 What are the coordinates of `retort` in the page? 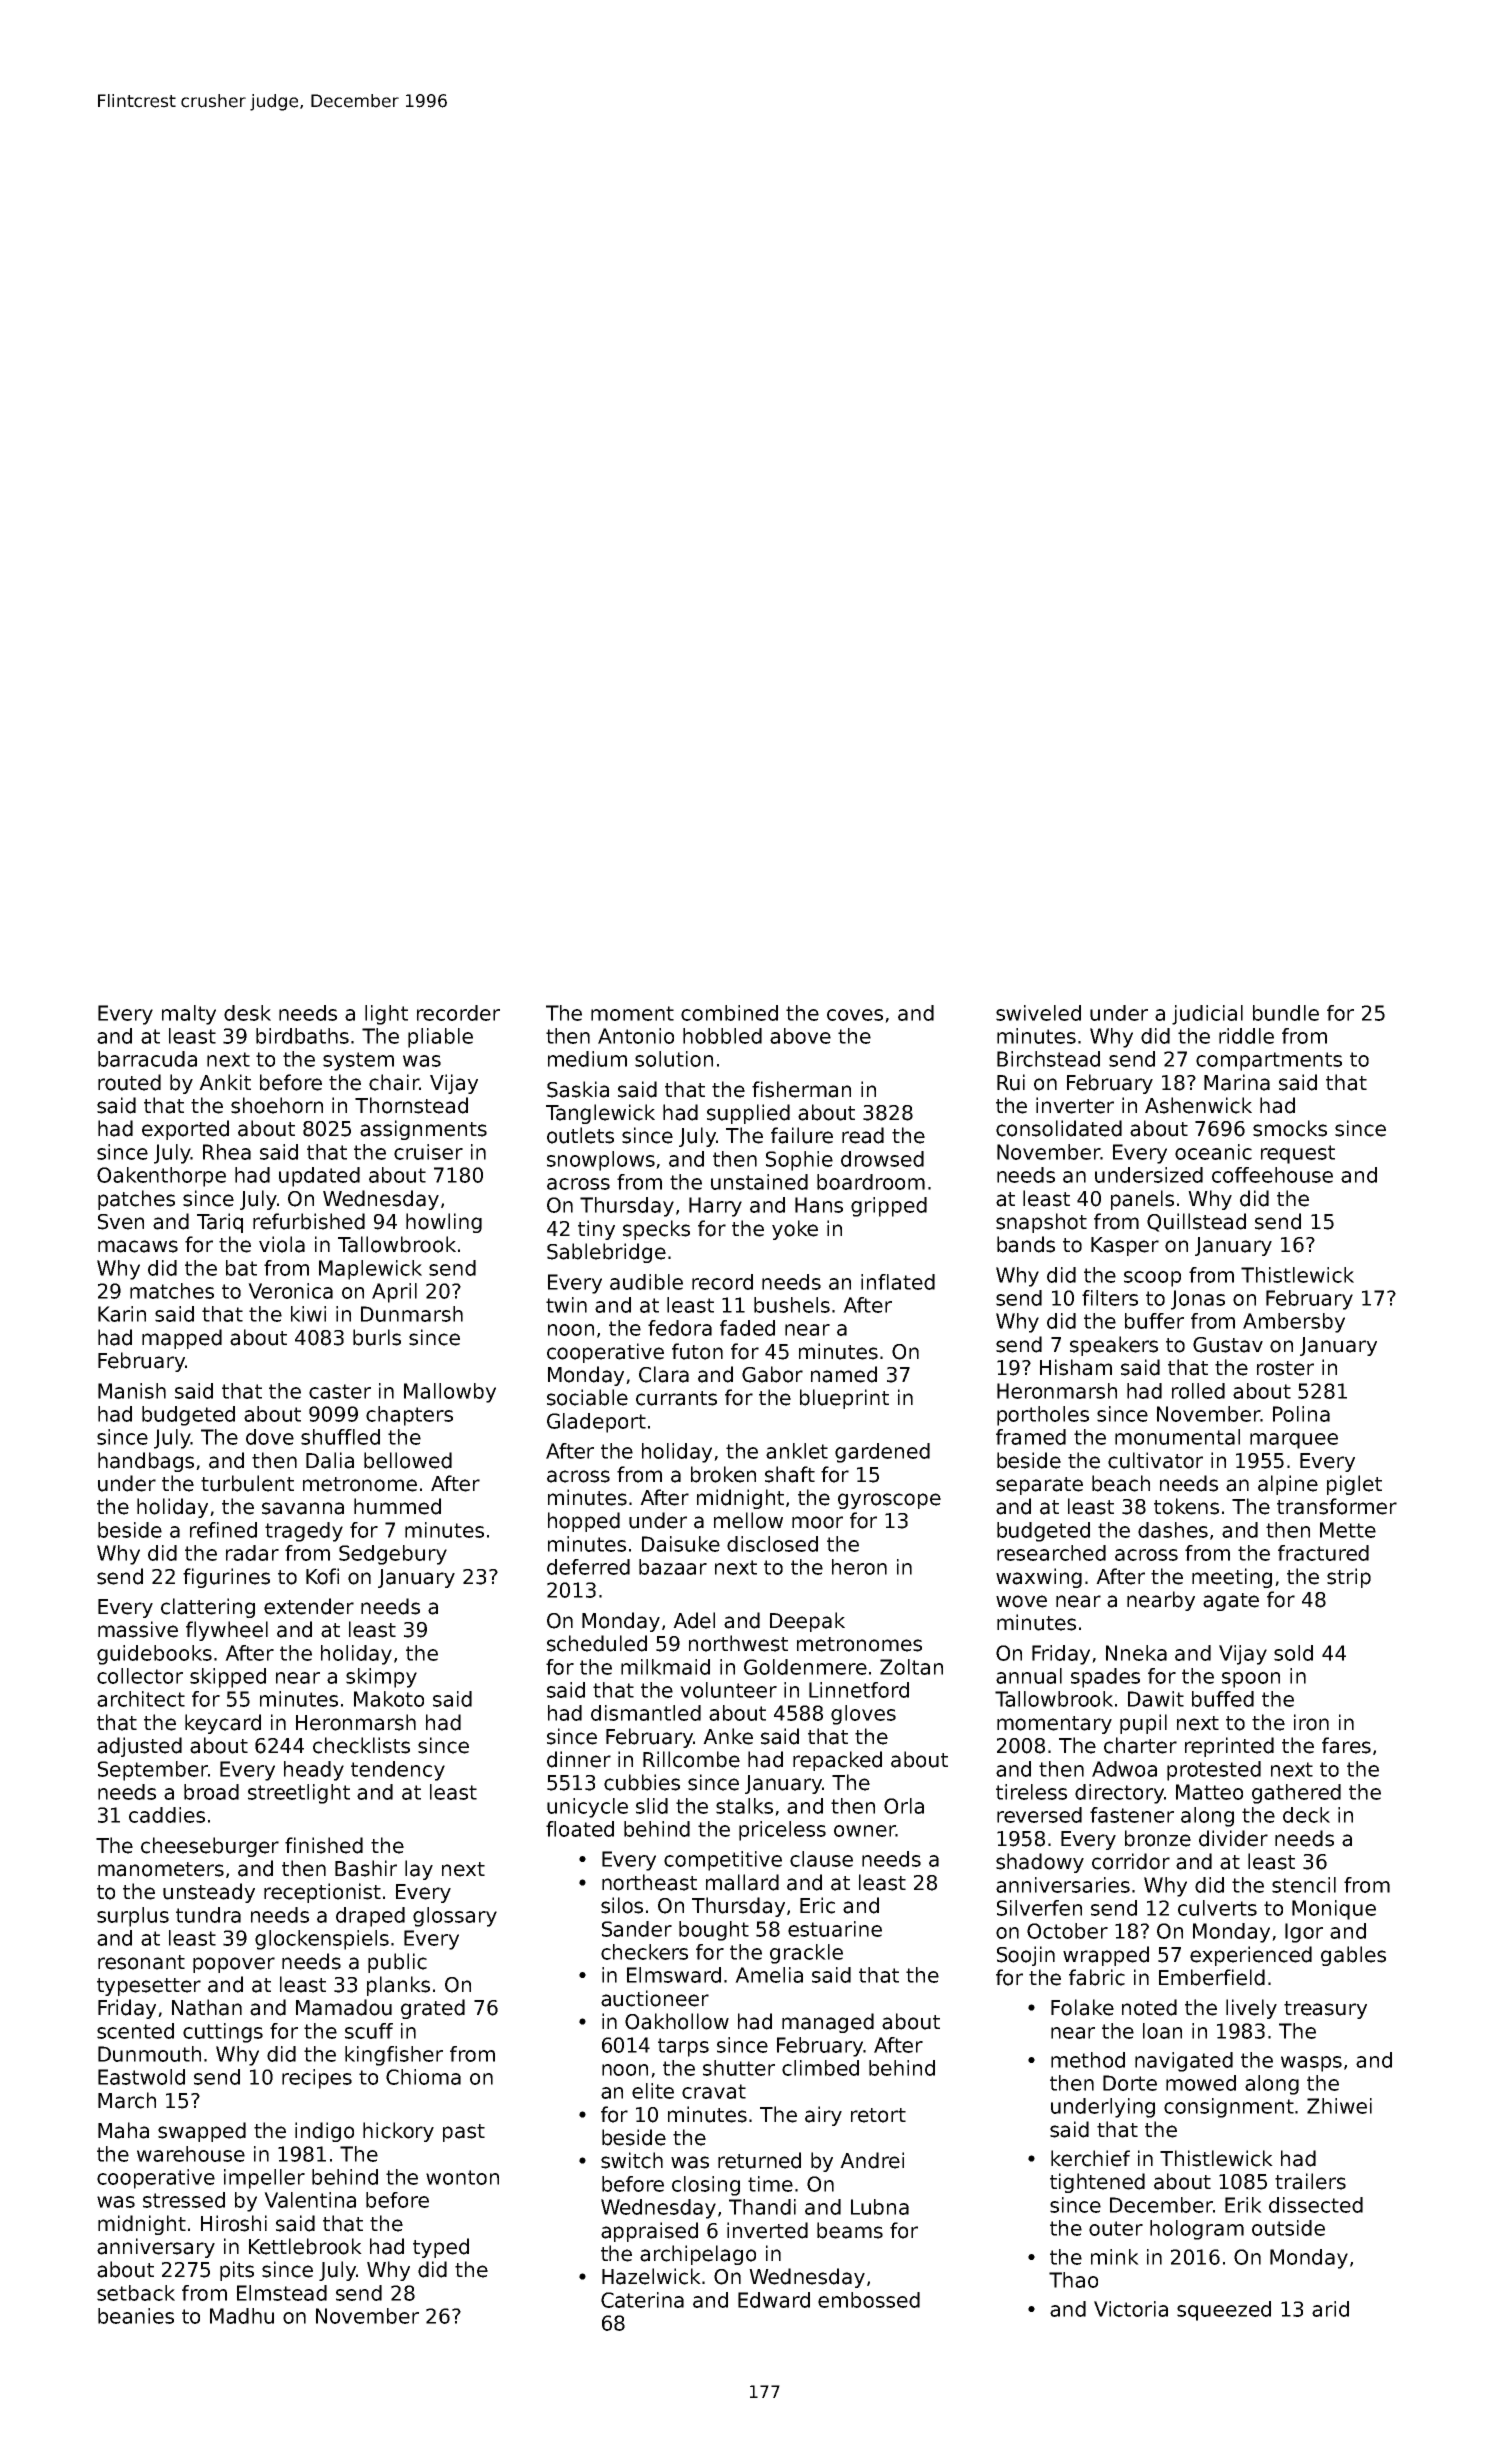 It's located at (878, 2115).
